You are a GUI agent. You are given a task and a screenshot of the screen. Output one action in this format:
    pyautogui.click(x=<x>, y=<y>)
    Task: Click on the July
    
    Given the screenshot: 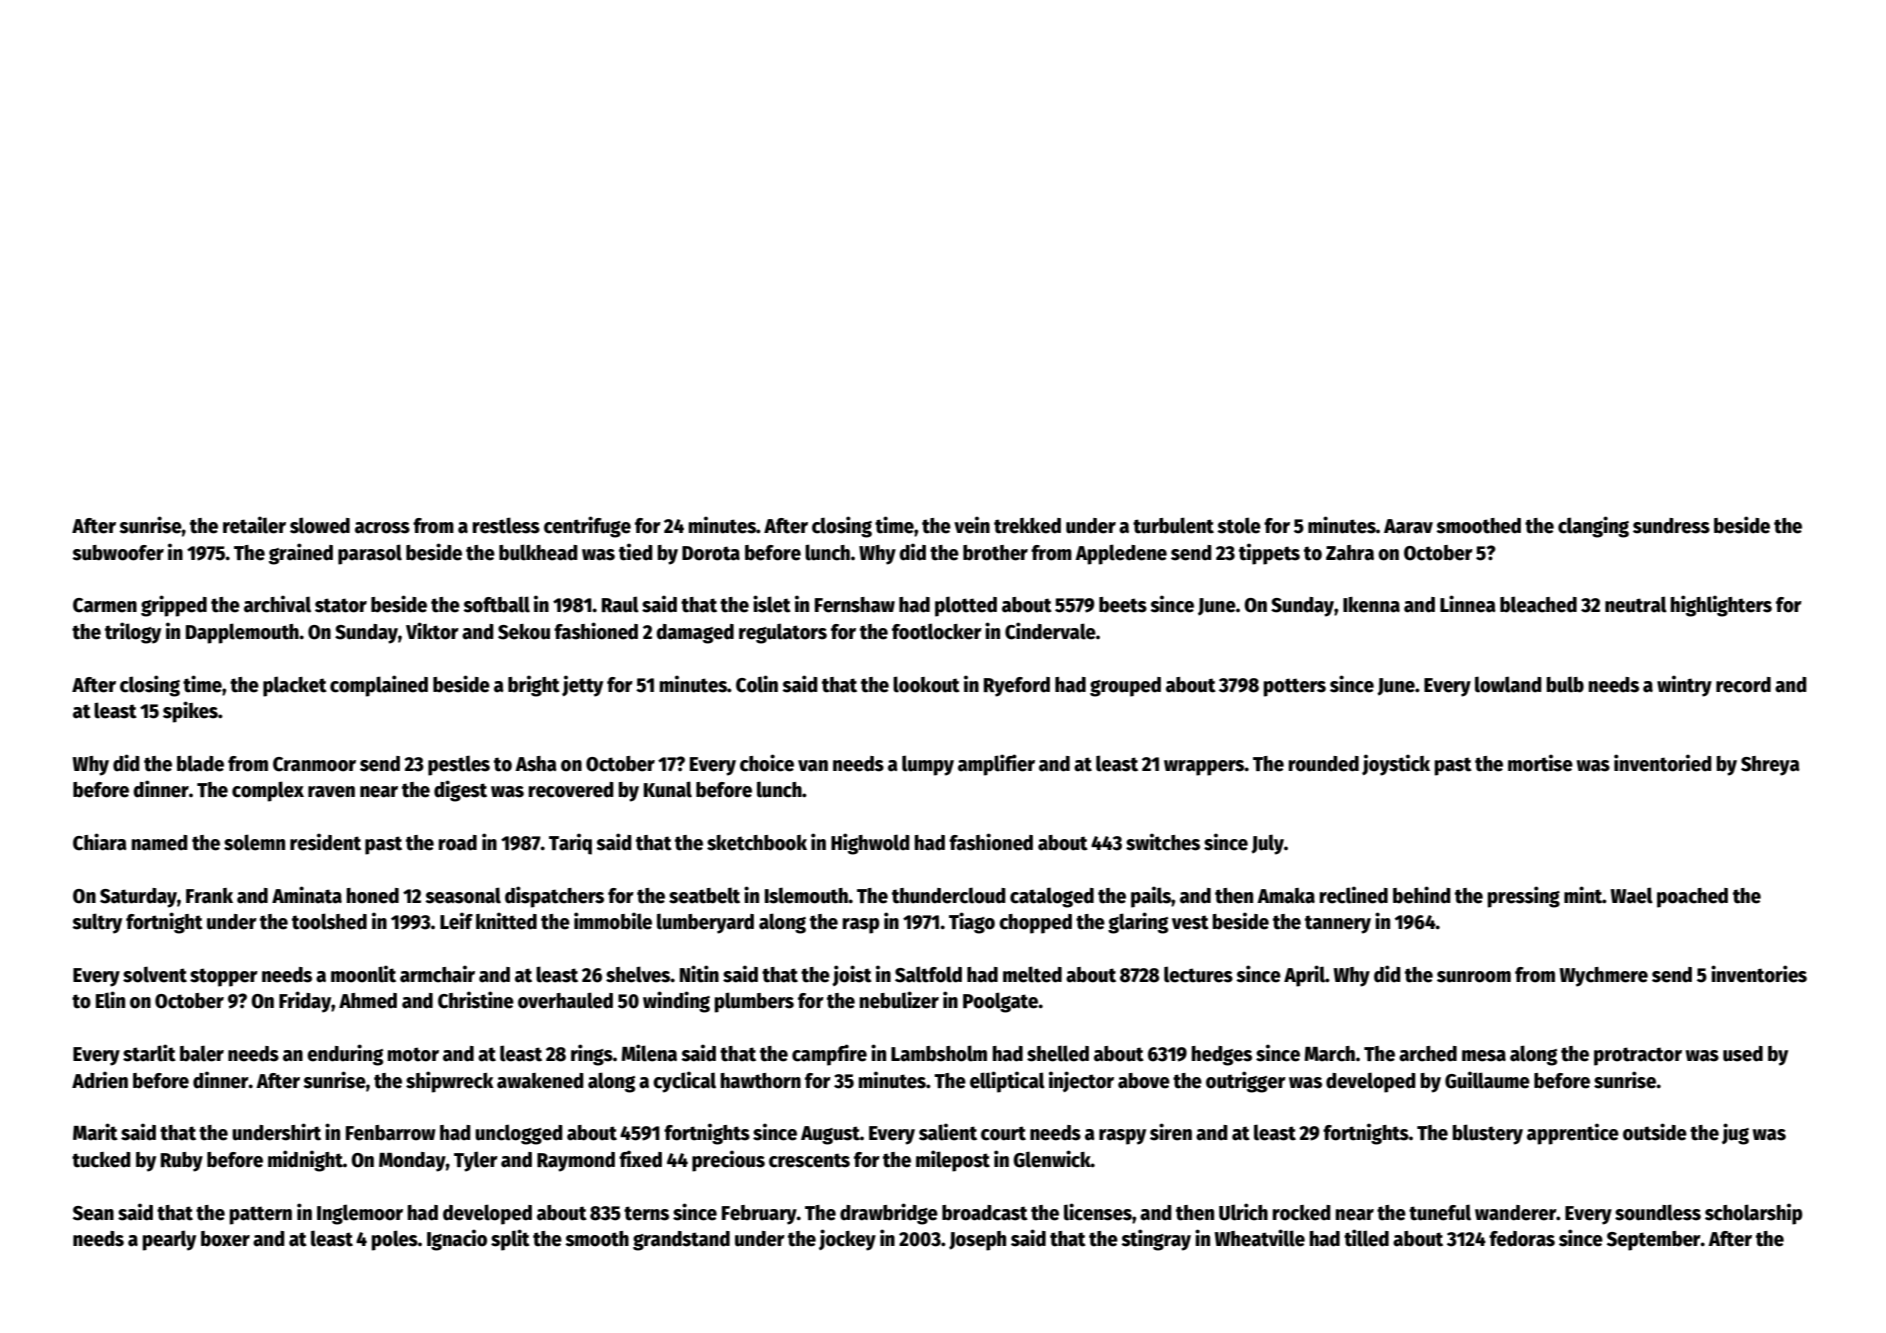 What is the action you would take?
    pyautogui.click(x=1267, y=844)
